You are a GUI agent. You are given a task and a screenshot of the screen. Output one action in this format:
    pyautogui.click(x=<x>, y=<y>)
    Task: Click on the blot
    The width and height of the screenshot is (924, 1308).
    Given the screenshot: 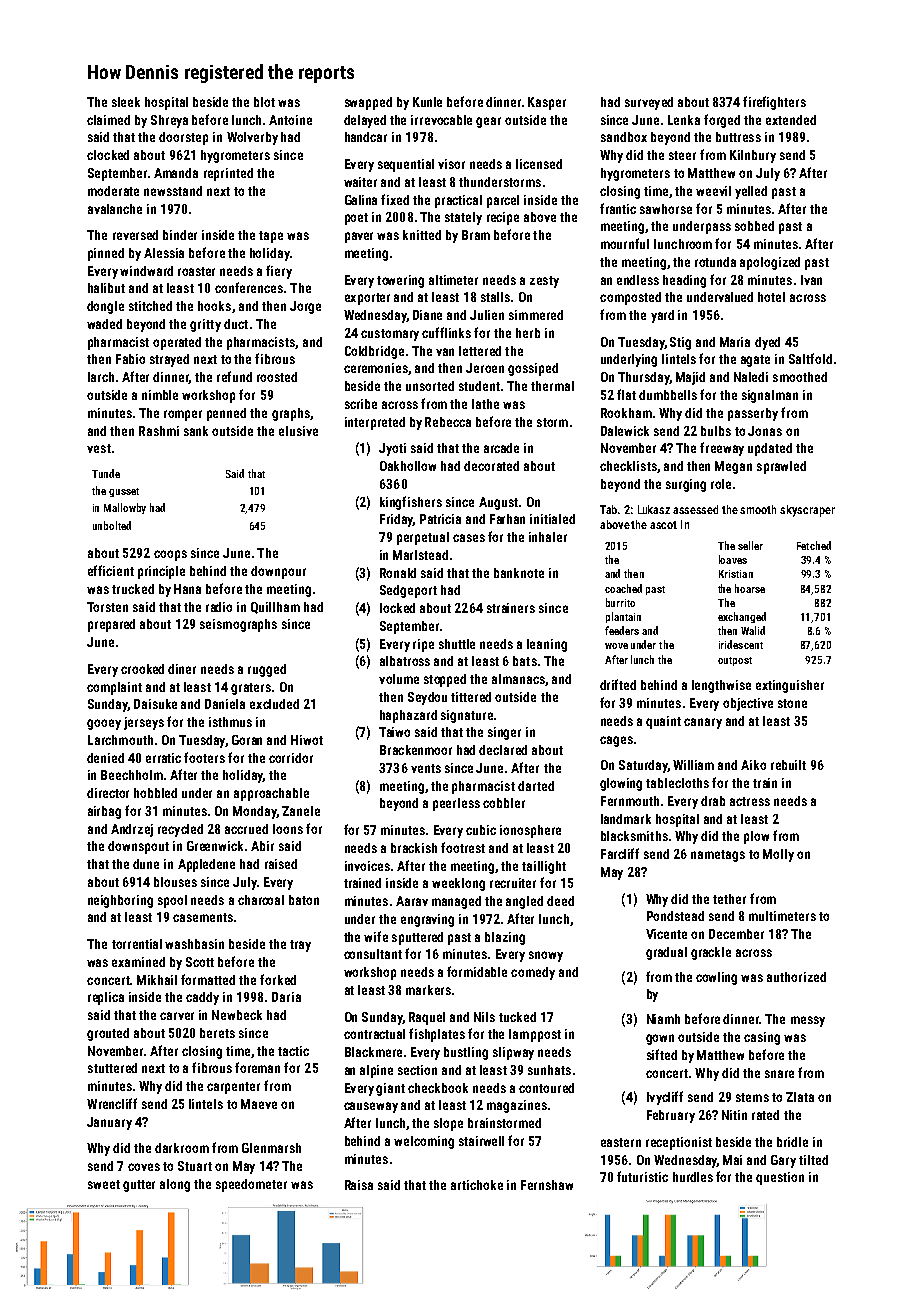 What is the action you would take?
    pyautogui.click(x=264, y=102)
